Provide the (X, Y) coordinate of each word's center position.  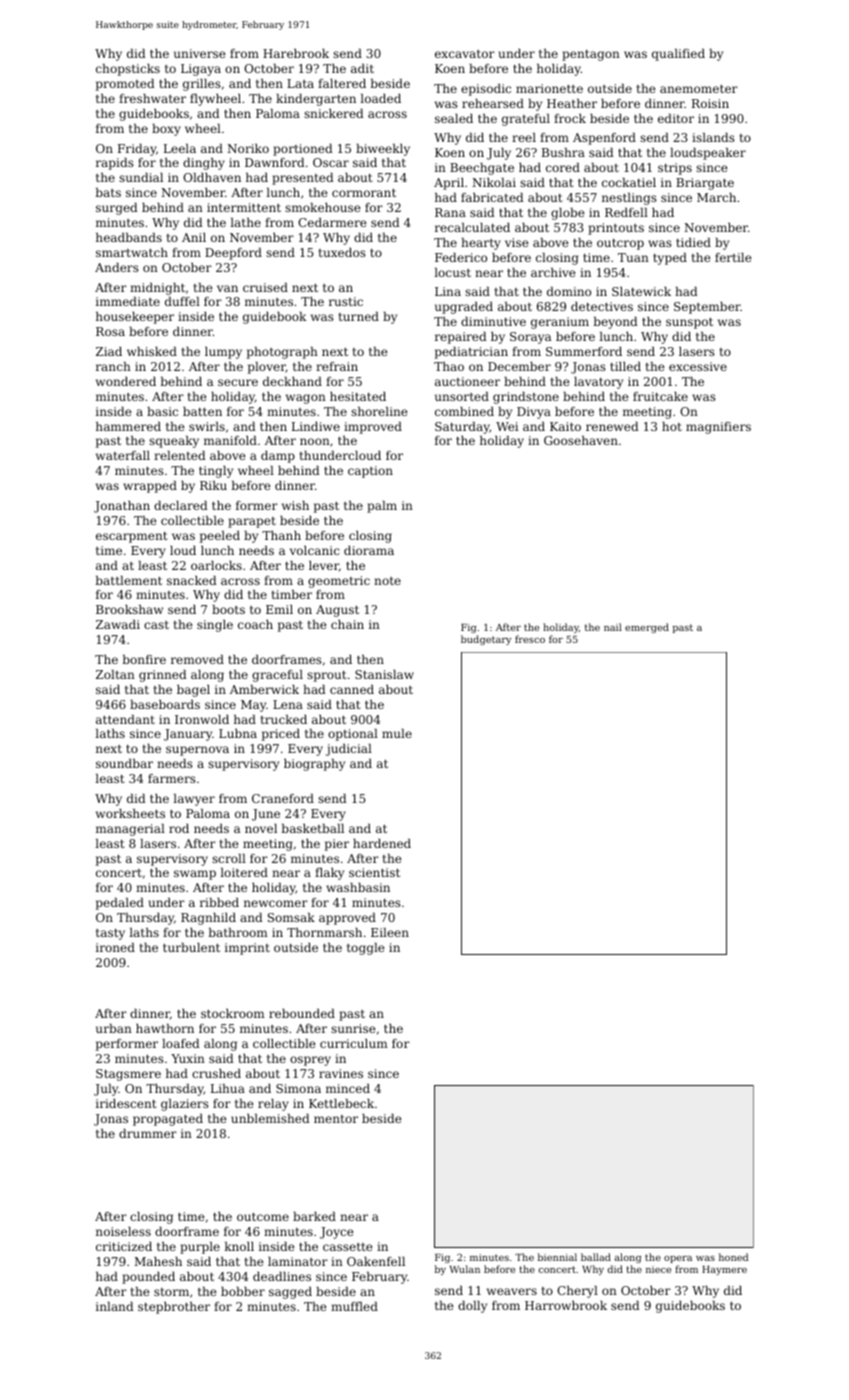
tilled (625, 366)
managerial (130, 830)
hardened (382, 843)
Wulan (465, 1269)
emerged (647, 628)
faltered (342, 83)
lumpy (223, 353)
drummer (148, 1133)
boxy (166, 130)
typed (670, 259)
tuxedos (342, 252)
